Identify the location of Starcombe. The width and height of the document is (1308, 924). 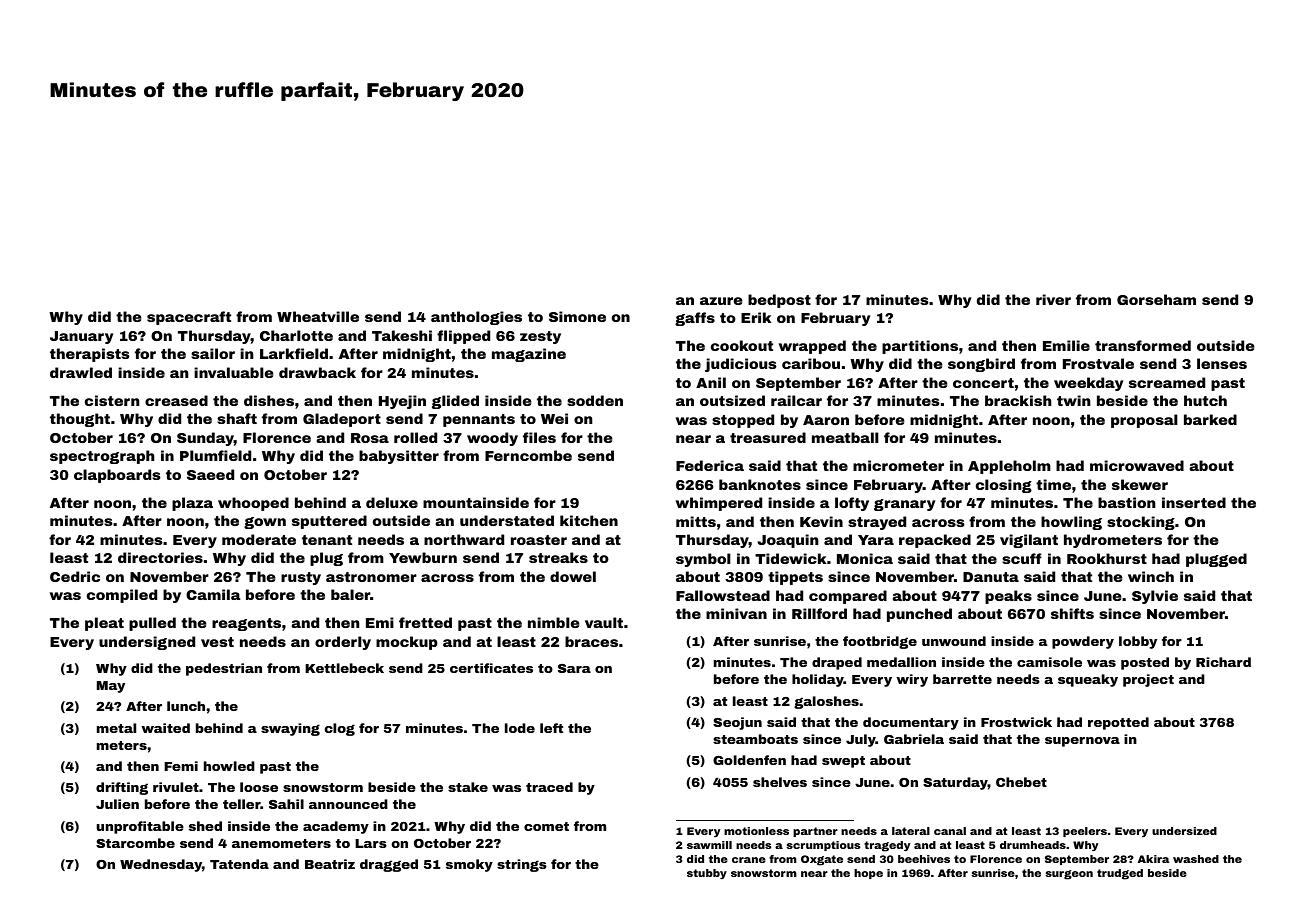
(135, 843).
